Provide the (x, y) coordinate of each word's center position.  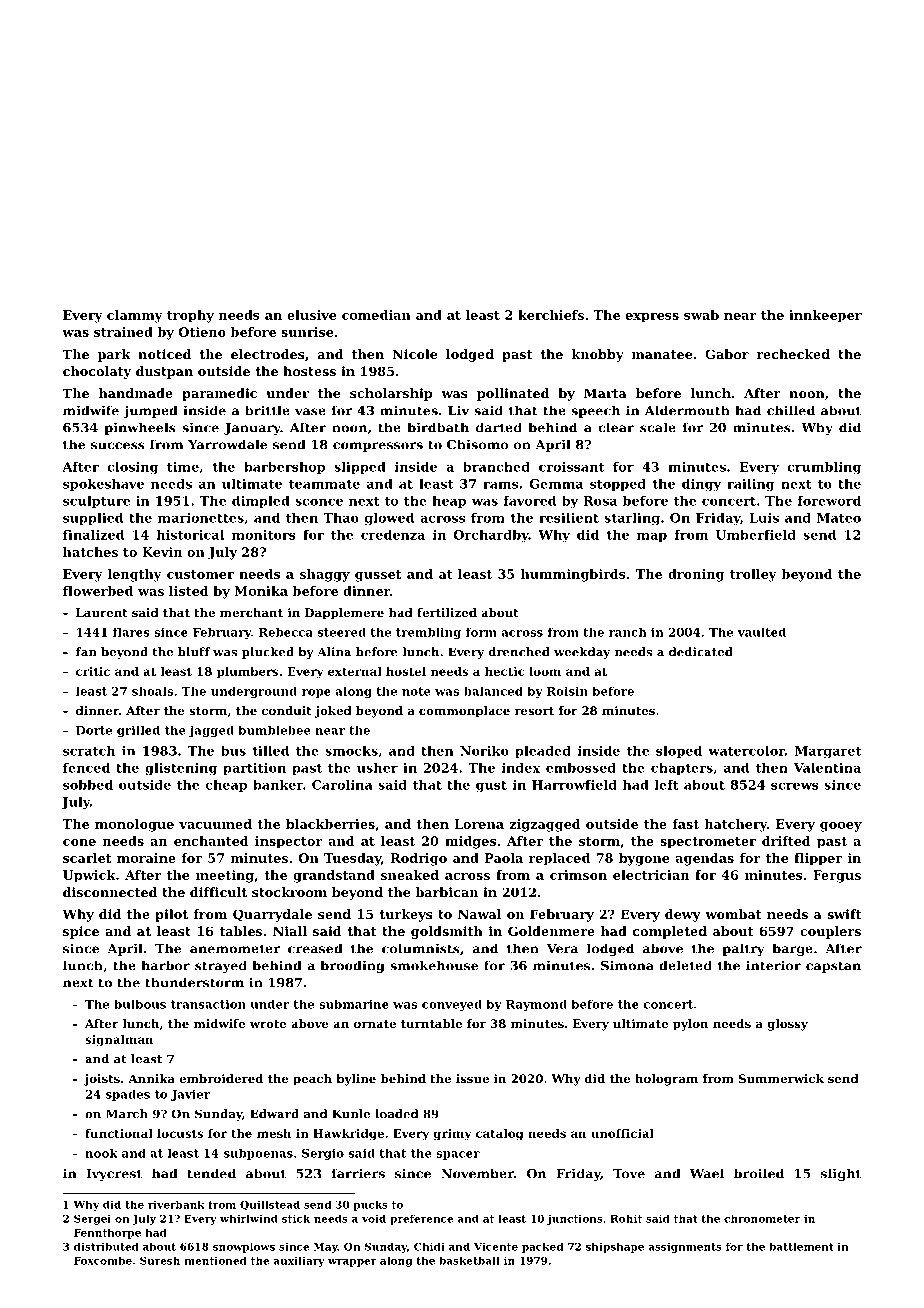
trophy (190, 316)
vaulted (761, 632)
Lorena (479, 824)
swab (701, 315)
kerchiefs (551, 315)
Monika (261, 591)
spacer (458, 1155)
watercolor (746, 751)
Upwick (89, 876)
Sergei (92, 1220)
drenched (519, 652)
